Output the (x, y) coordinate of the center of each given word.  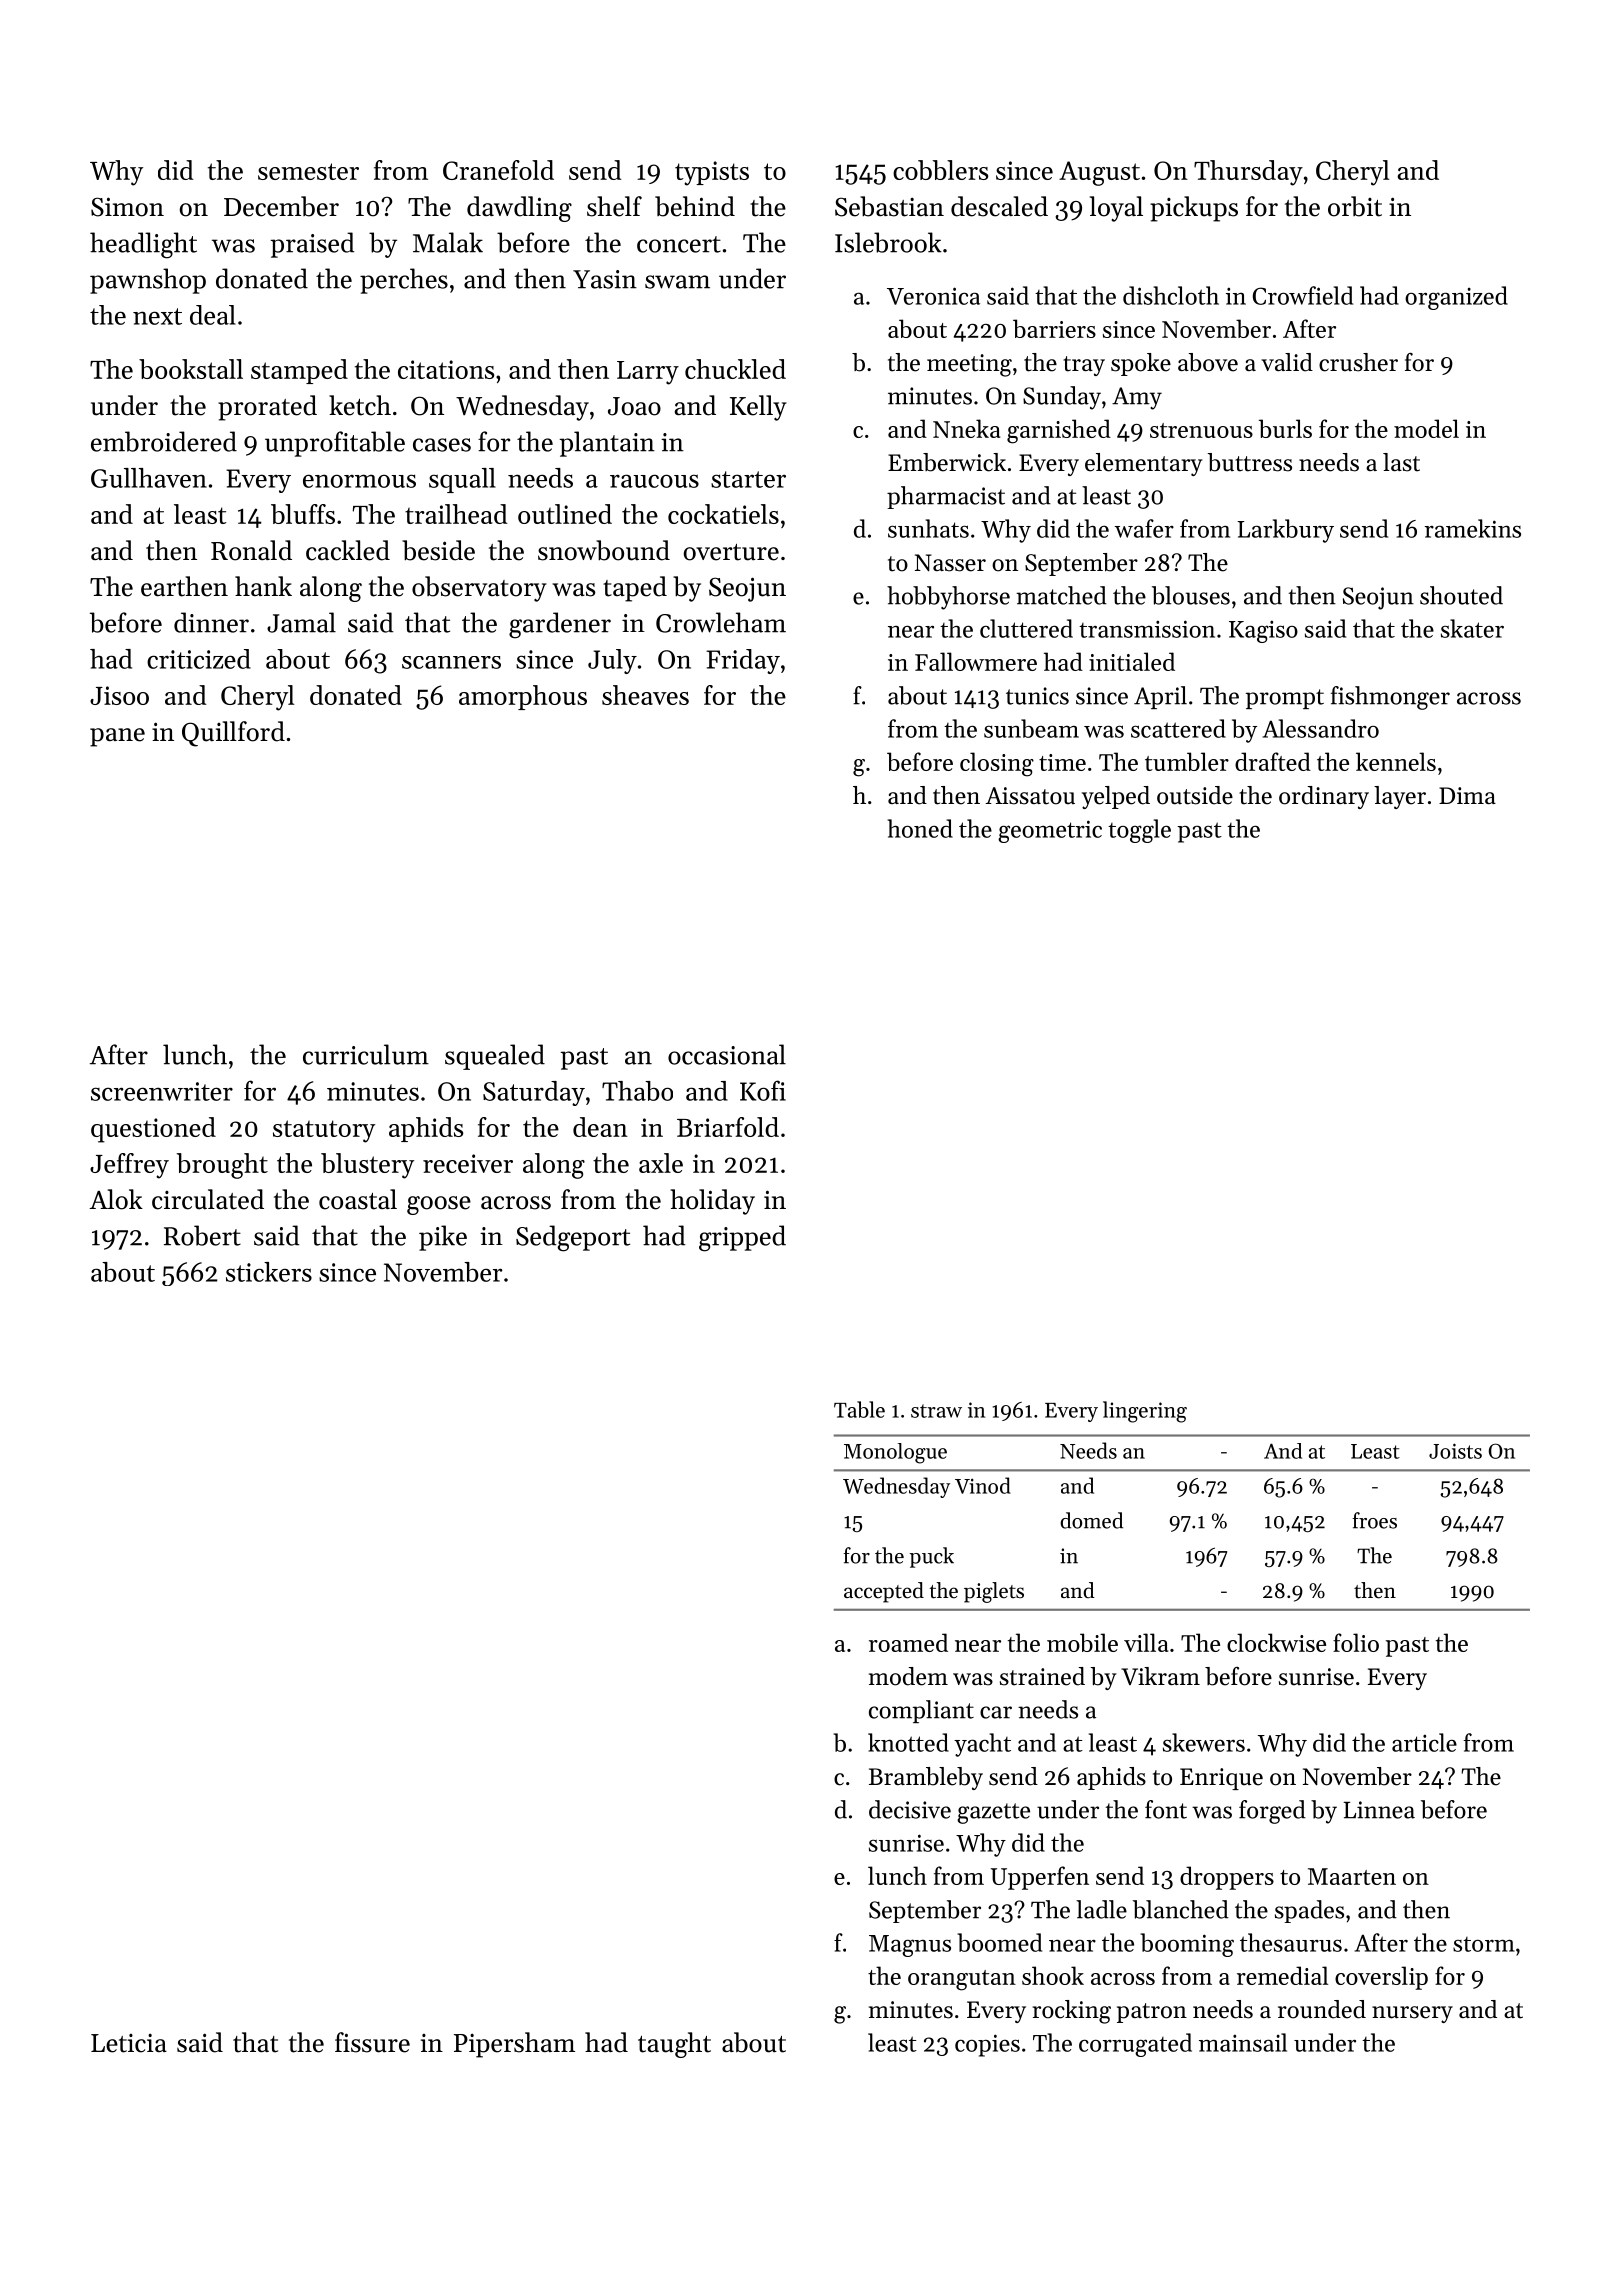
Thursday (1248, 173)
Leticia (129, 2043)
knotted (908, 1742)
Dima (1467, 795)
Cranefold (498, 170)
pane (117, 737)
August (1099, 173)
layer (1400, 797)
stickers (269, 1272)
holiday (713, 1202)
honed (920, 828)
